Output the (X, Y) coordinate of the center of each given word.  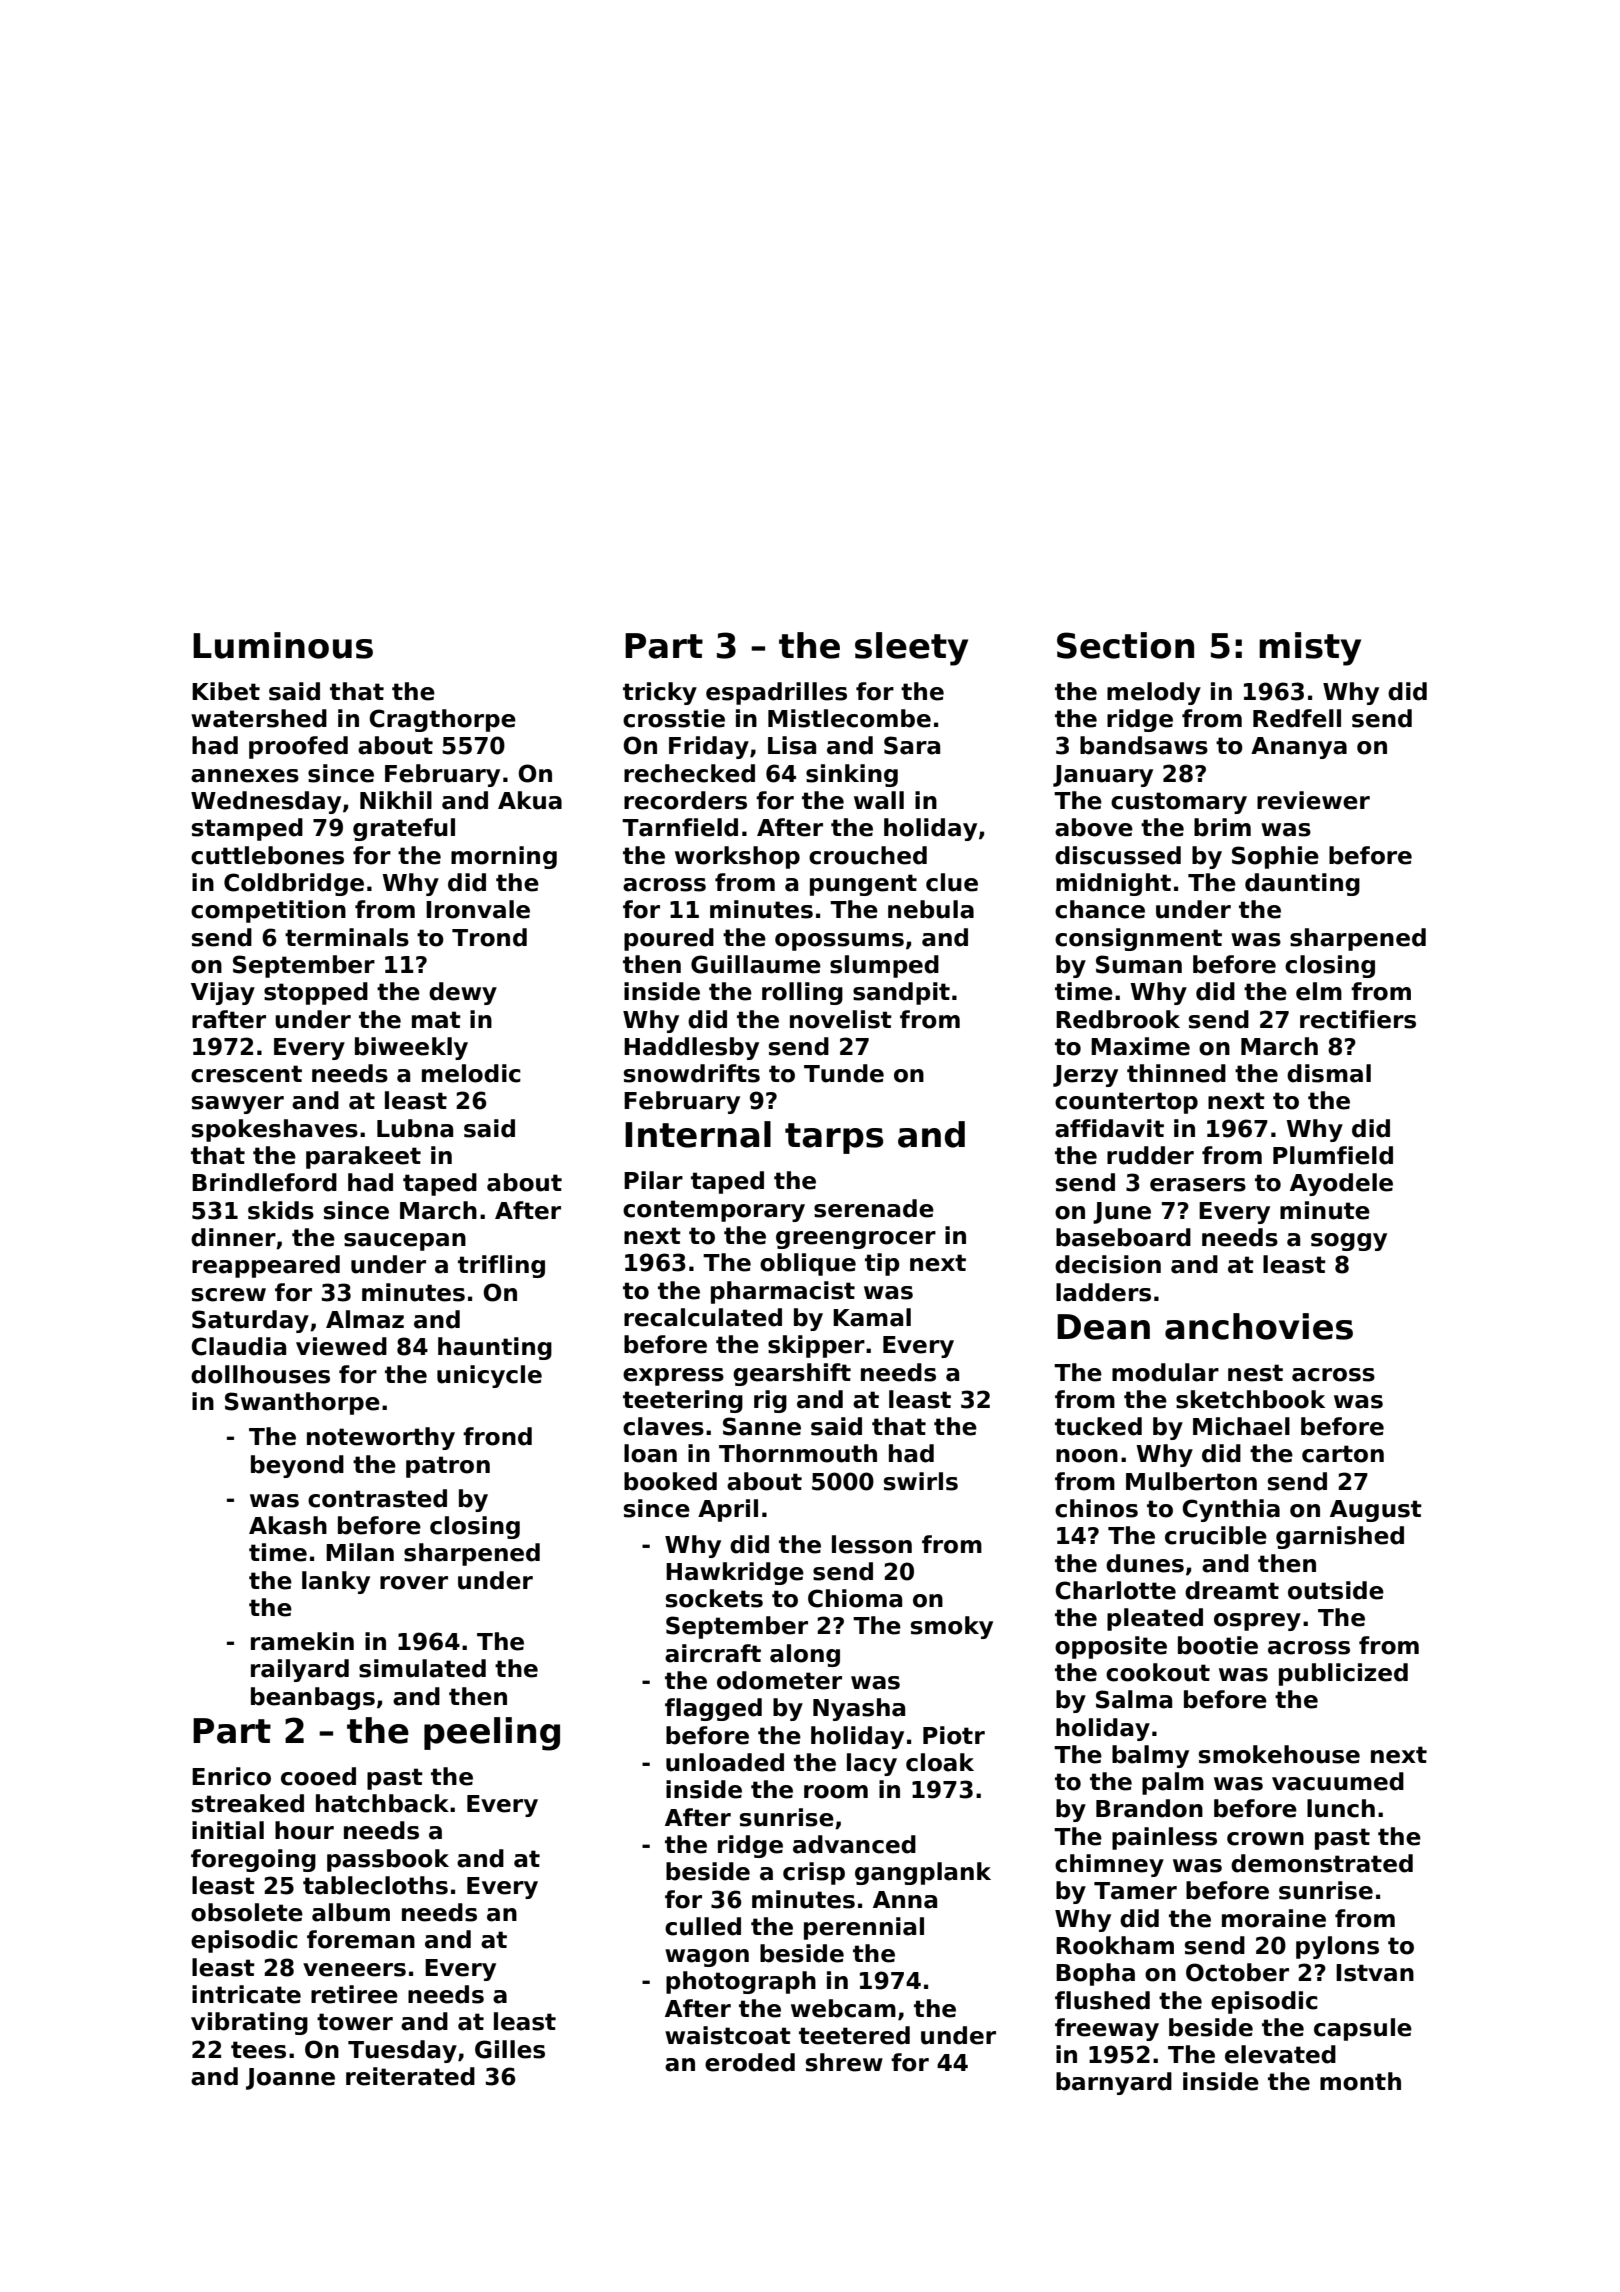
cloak (940, 1762)
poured (669, 939)
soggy (1349, 1242)
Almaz (365, 1319)
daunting (1302, 884)
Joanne (290, 2079)
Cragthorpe (442, 720)
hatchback (382, 1803)
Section (1125, 645)
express (673, 1377)
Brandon (1149, 1808)
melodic (471, 1073)
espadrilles (776, 693)
